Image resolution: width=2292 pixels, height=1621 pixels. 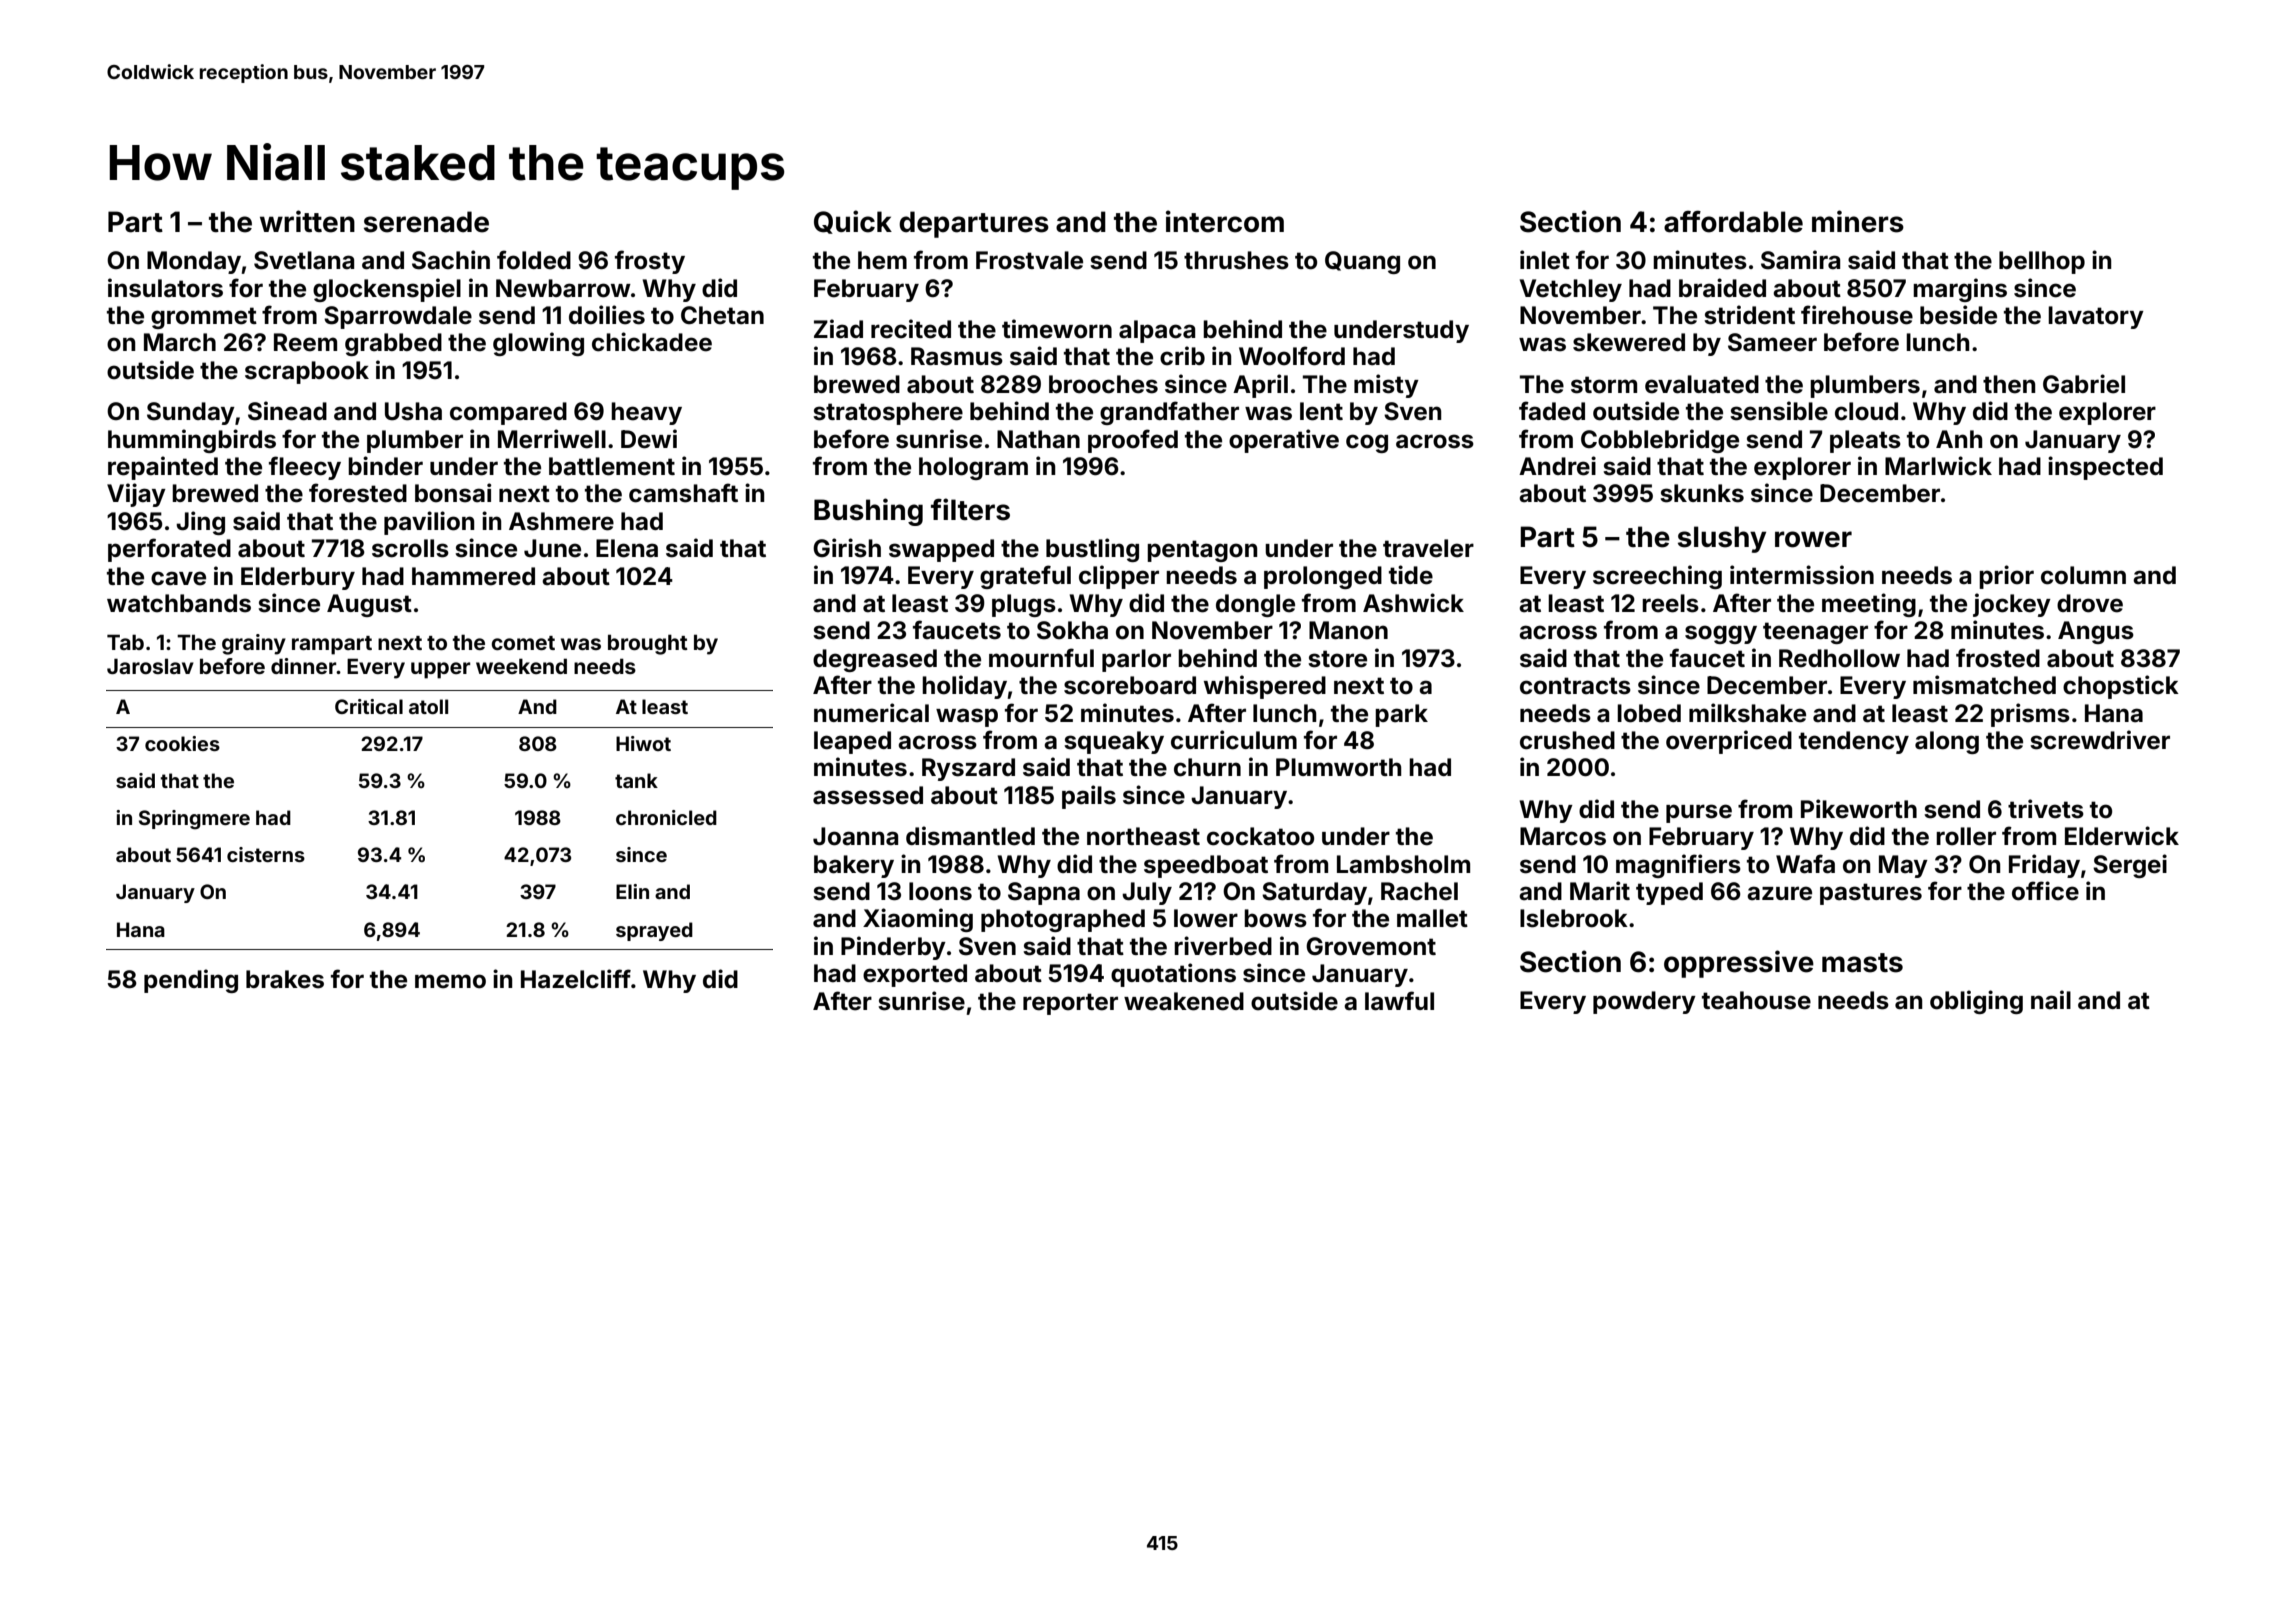 What do you see at coordinates (1858, 221) in the screenshot?
I see `miners` at bounding box center [1858, 221].
